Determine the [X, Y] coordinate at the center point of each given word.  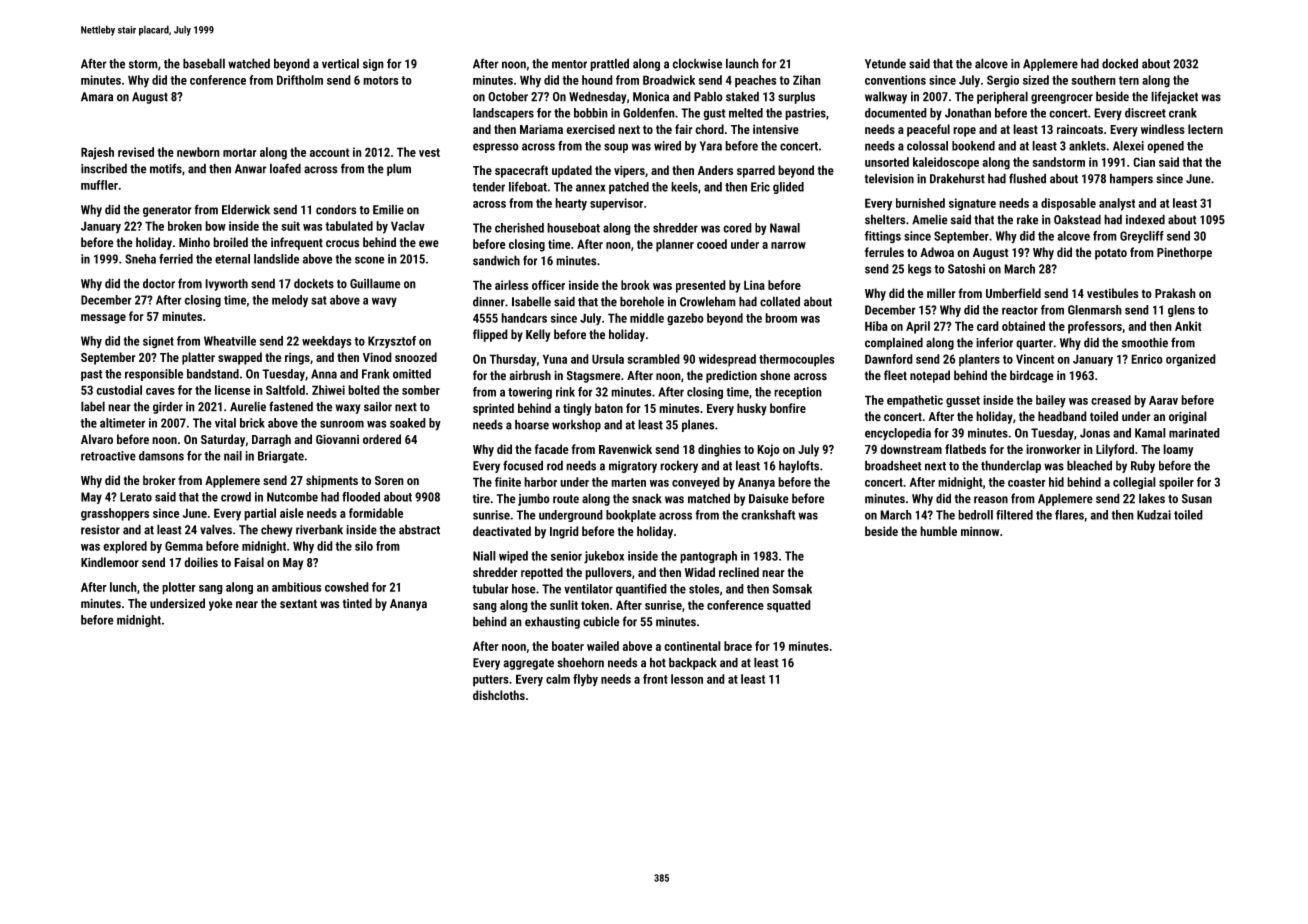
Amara [97, 97]
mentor [569, 64]
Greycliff [1142, 237]
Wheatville [230, 341]
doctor [159, 283]
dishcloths [499, 695]
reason [991, 500]
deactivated [502, 531]
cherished [519, 228]
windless [1163, 129]
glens [1181, 311]
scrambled [653, 359]
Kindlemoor [110, 562]
